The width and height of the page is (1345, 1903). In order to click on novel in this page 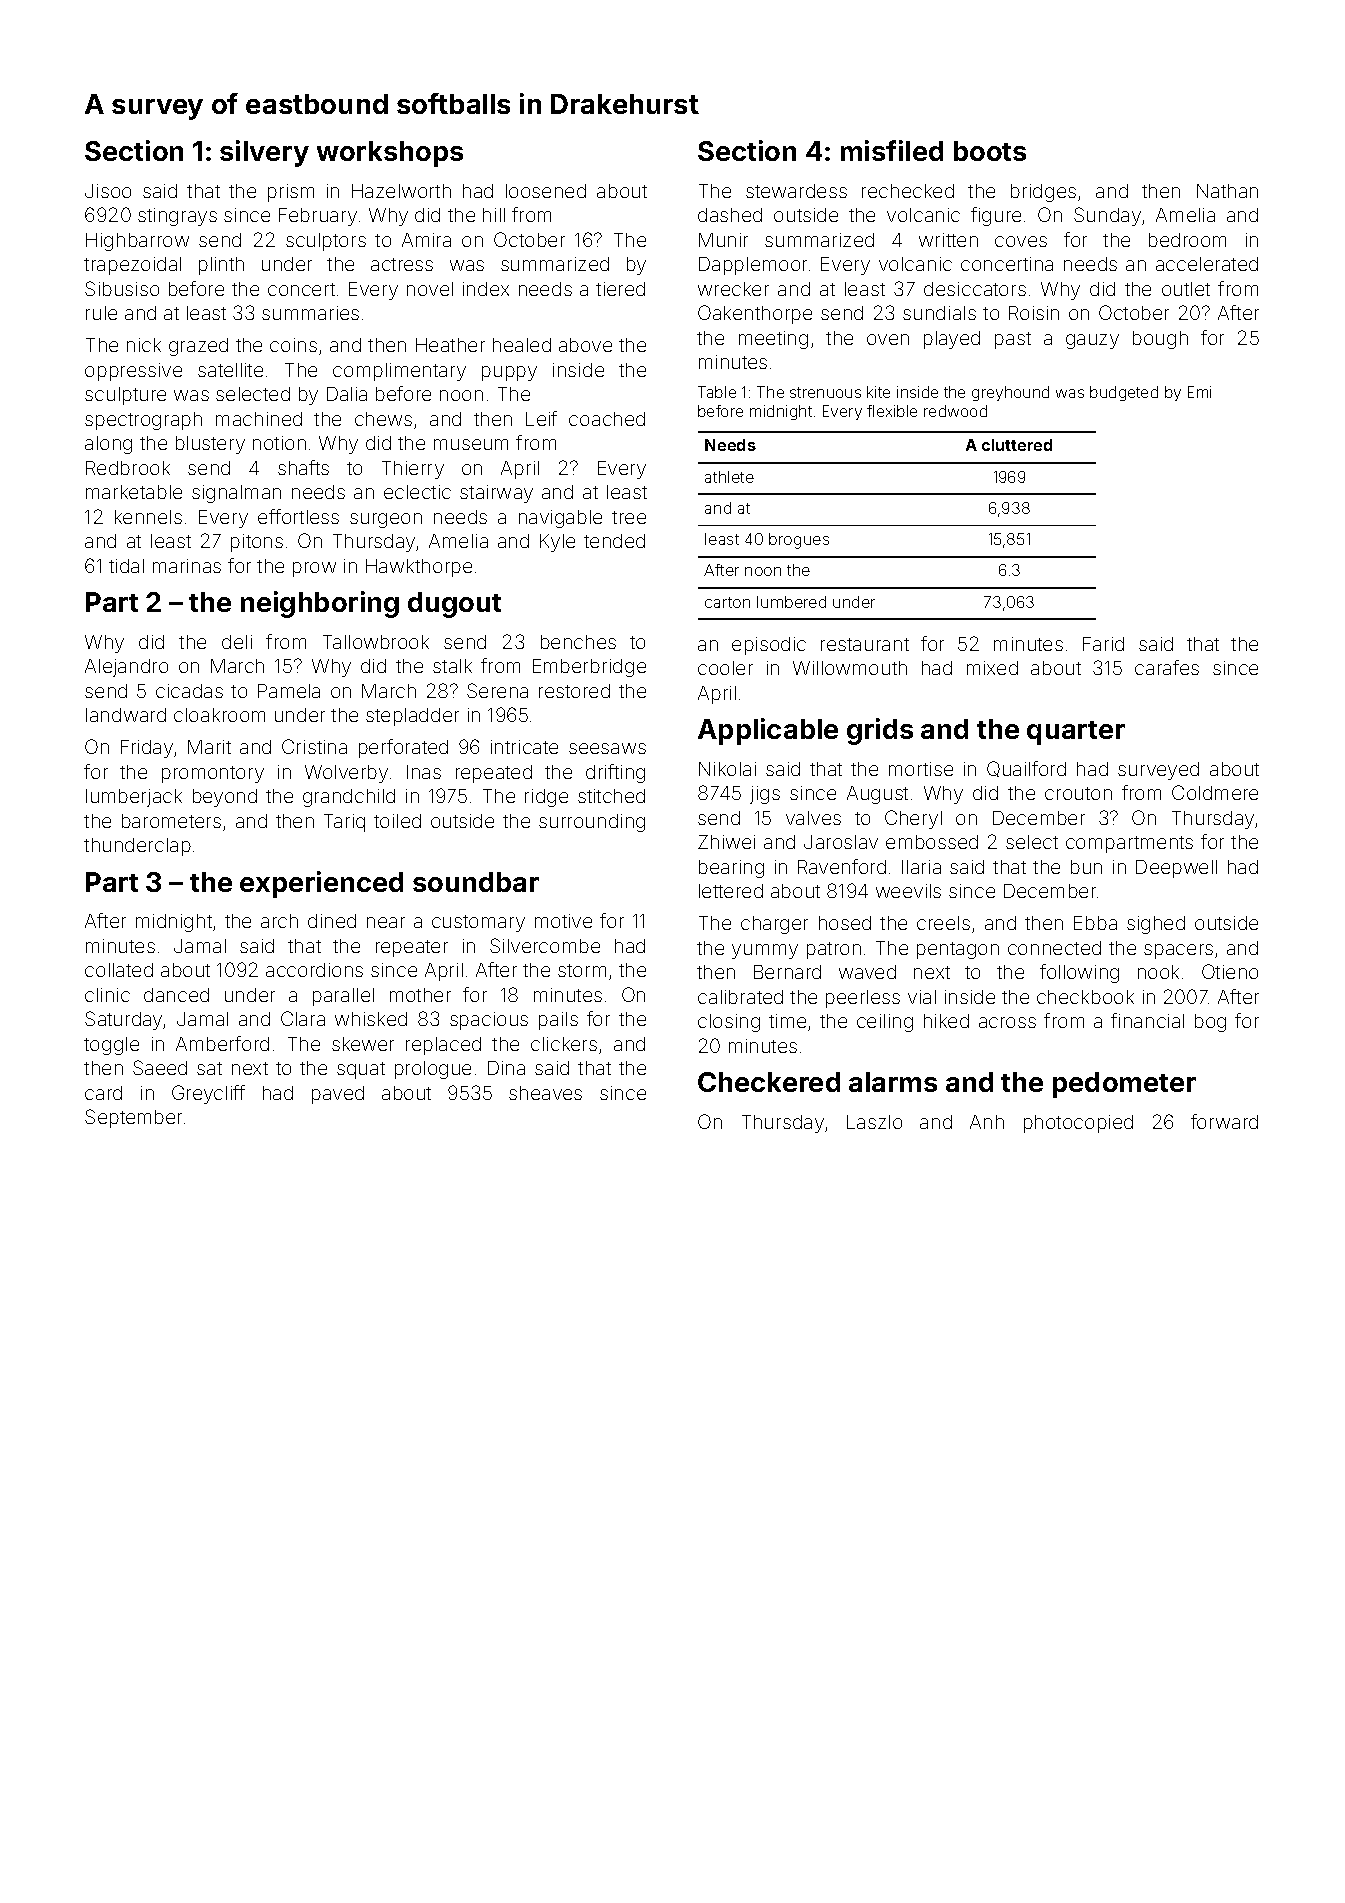, I will do `click(430, 289)`.
